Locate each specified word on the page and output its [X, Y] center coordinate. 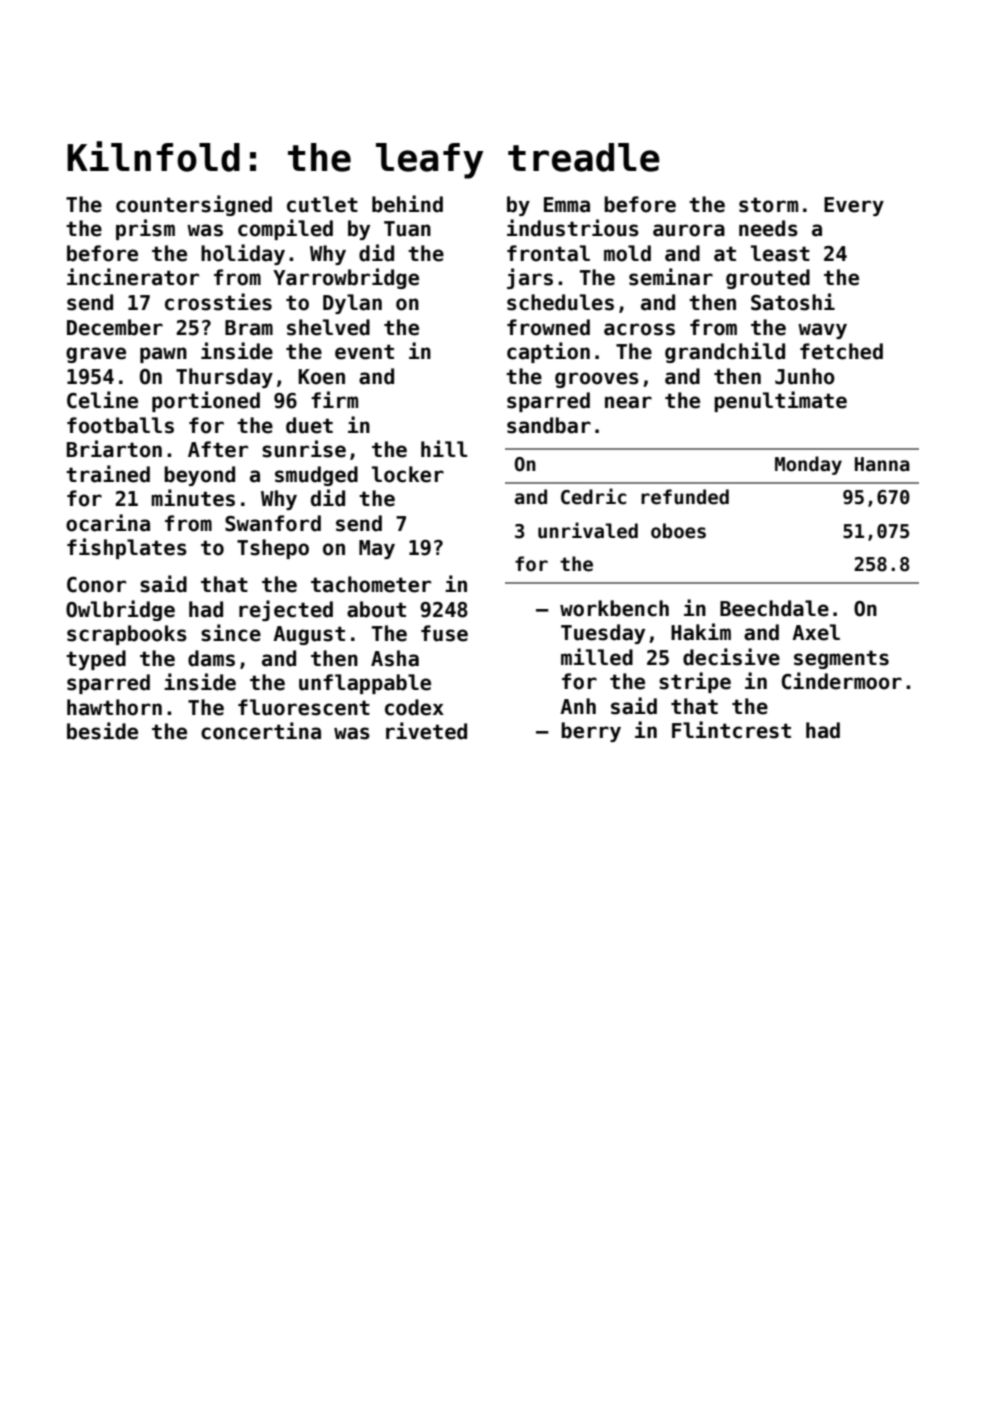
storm [768, 205]
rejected [286, 610]
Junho [805, 376]
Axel [816, 632]
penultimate [780, 401]
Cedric [593, 496]
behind [407, 204]
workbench [614, 608]
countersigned [194, 205]
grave [96, 355]
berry [591, 732]
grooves [597, 380]
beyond [199, 476]
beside [102, 731]
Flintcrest [731, 730]
